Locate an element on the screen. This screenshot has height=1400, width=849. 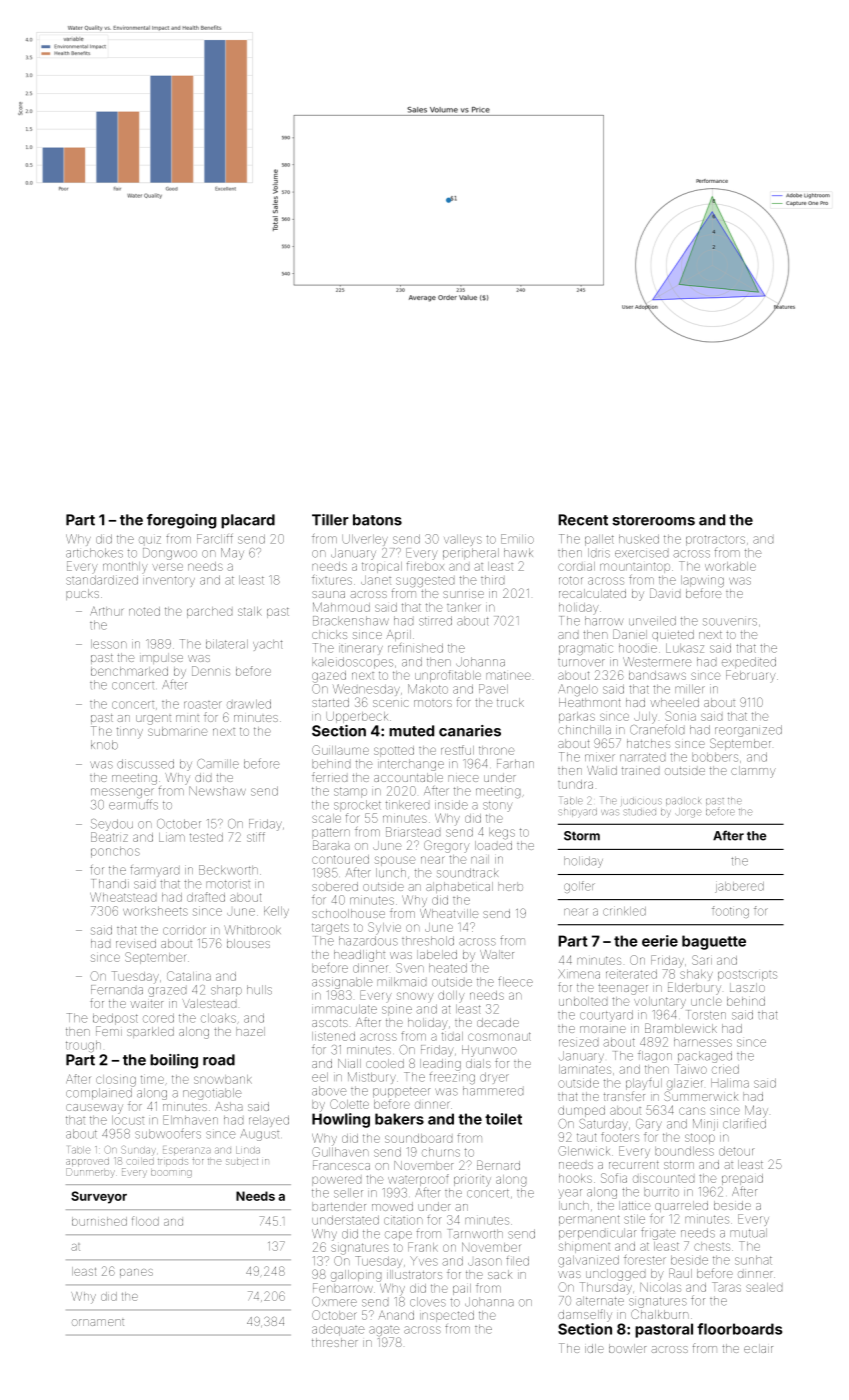
Walter is located at coordinates (497, 954).
